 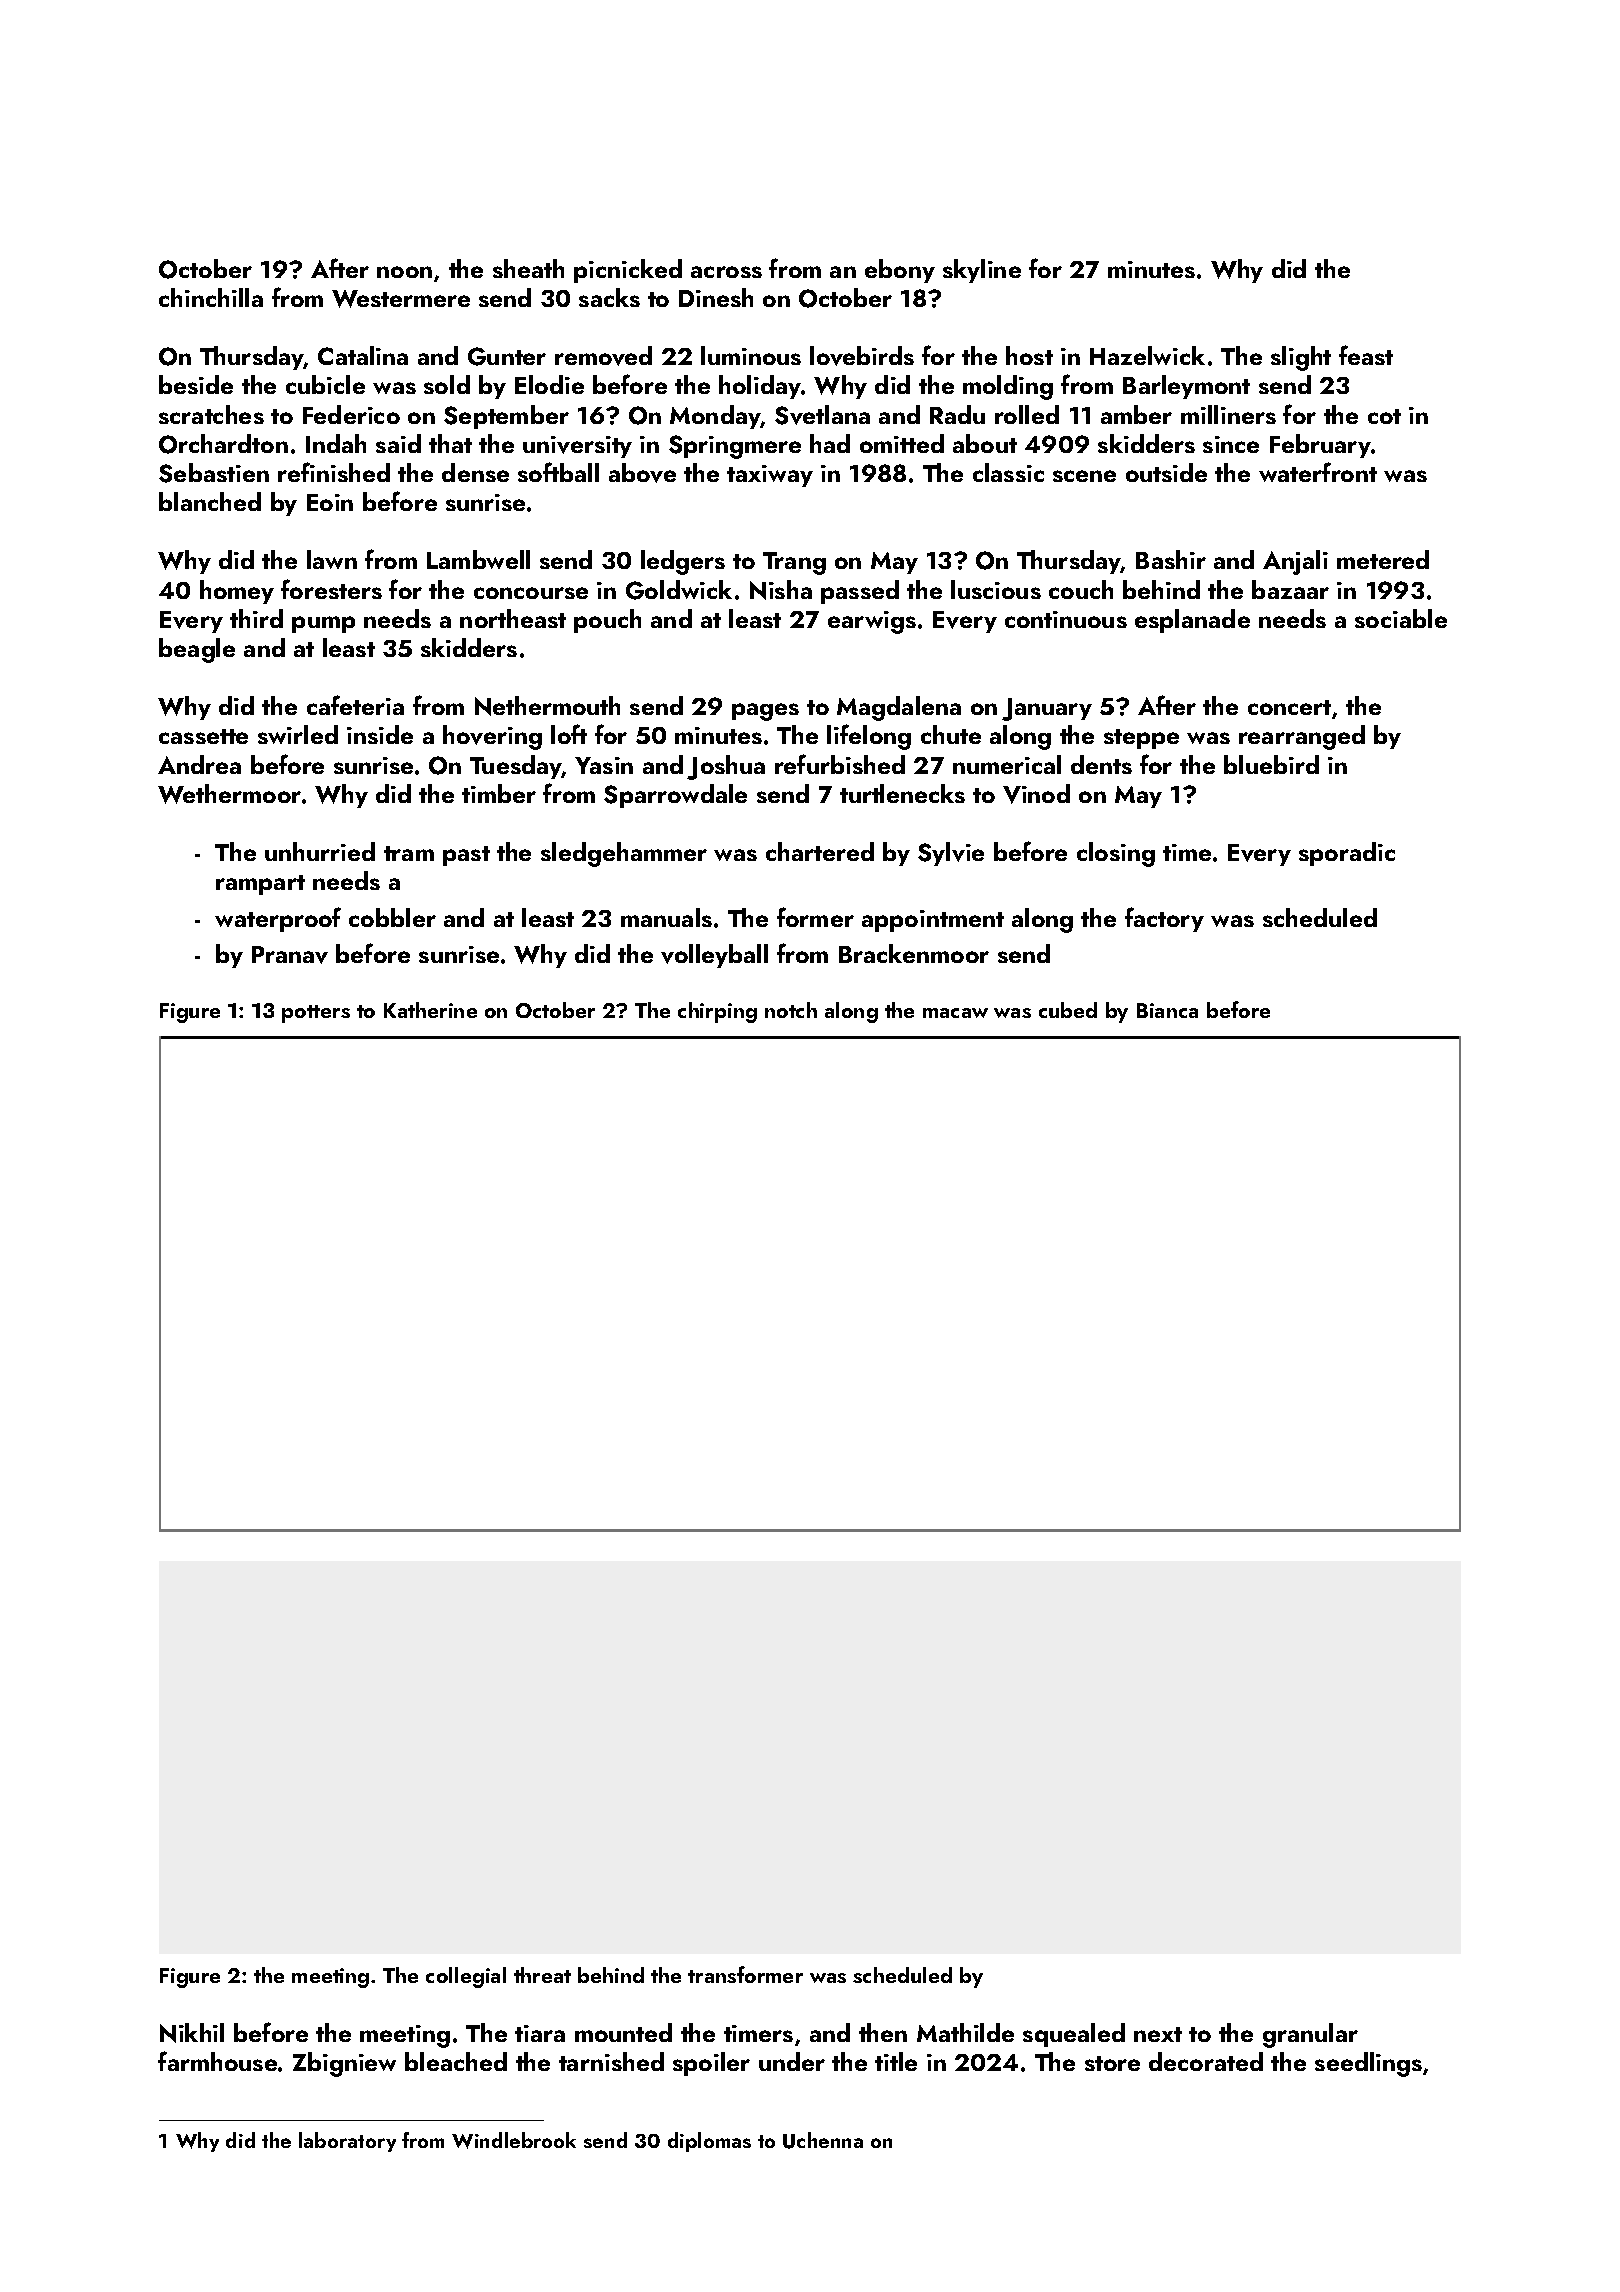 I want to click on picnicked, so click(x=628, y=271).
